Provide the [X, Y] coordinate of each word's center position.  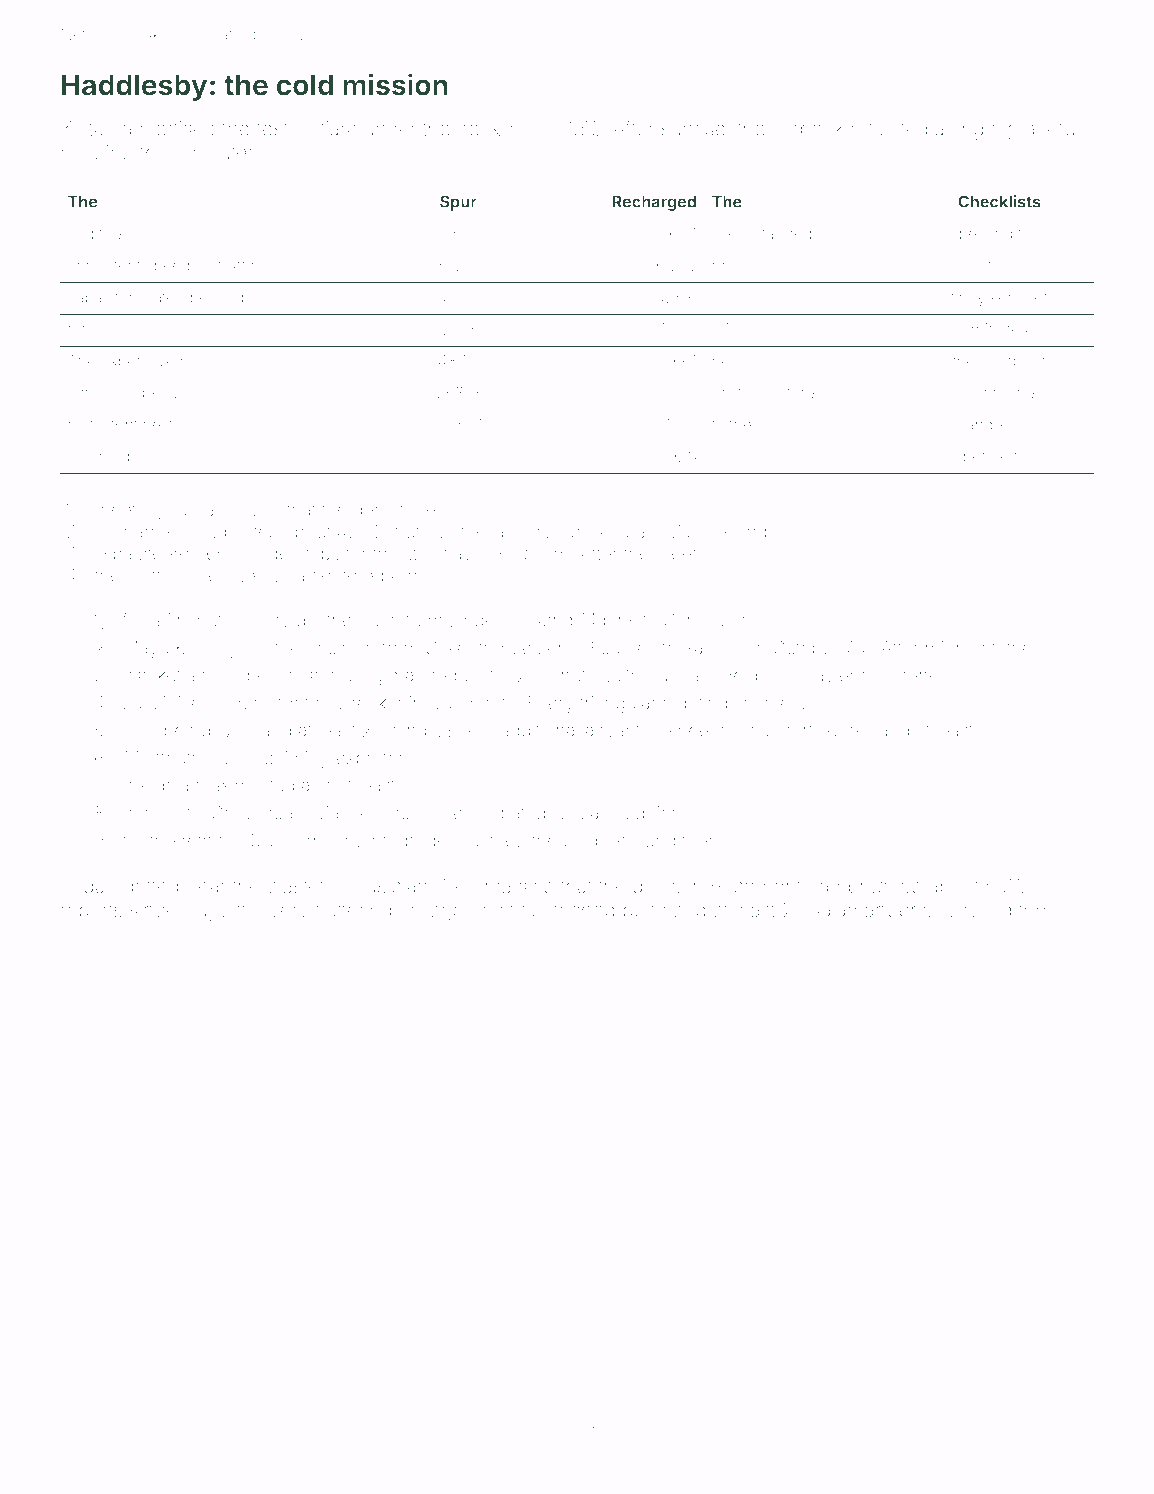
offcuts [172, 757]
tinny [968, 299]
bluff [144, 575]
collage [431, 912]
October [806, 647]
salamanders [869, 910]
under [390, 128]
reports [92, 912]
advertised [169, 128]
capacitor [100, 299]
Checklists [999, 201]
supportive [794, 732]
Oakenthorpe [478, 649]
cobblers [599, 840]
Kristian [737, 392]
